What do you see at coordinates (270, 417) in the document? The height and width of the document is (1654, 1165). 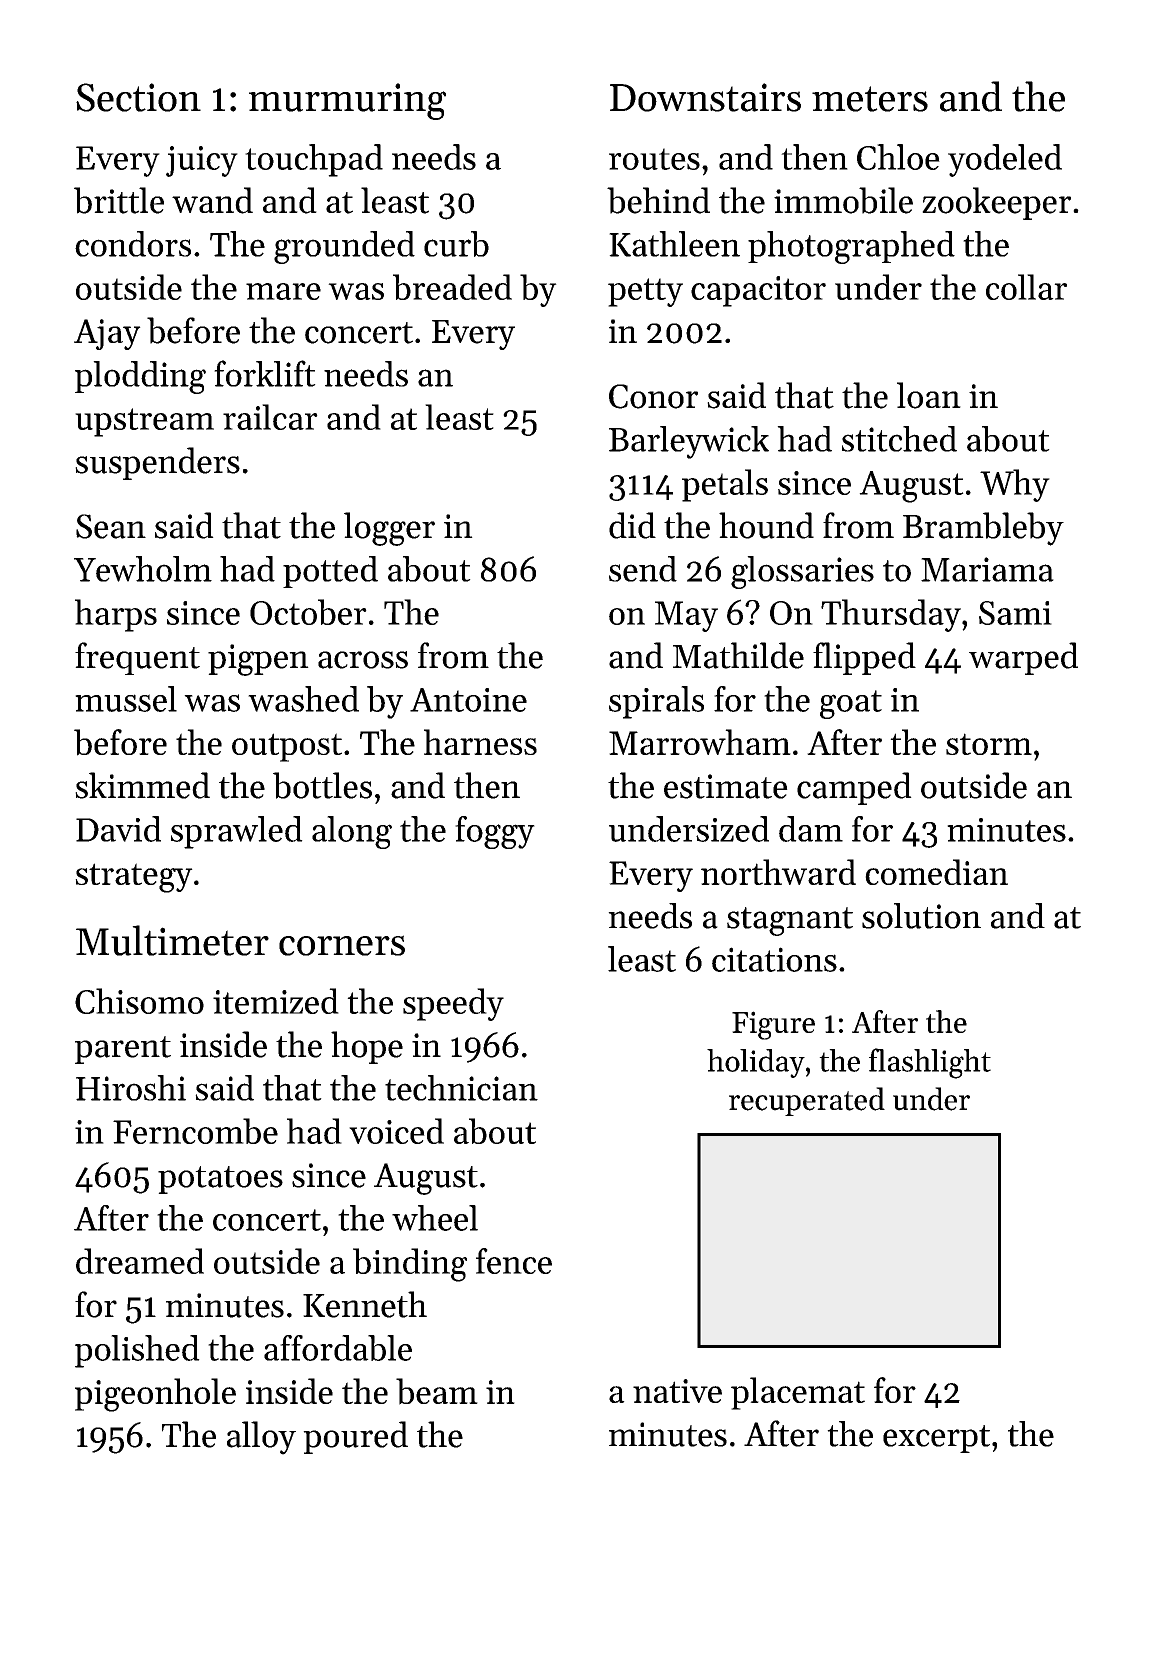 I see `railcar` at bounding box center [270, 417].
